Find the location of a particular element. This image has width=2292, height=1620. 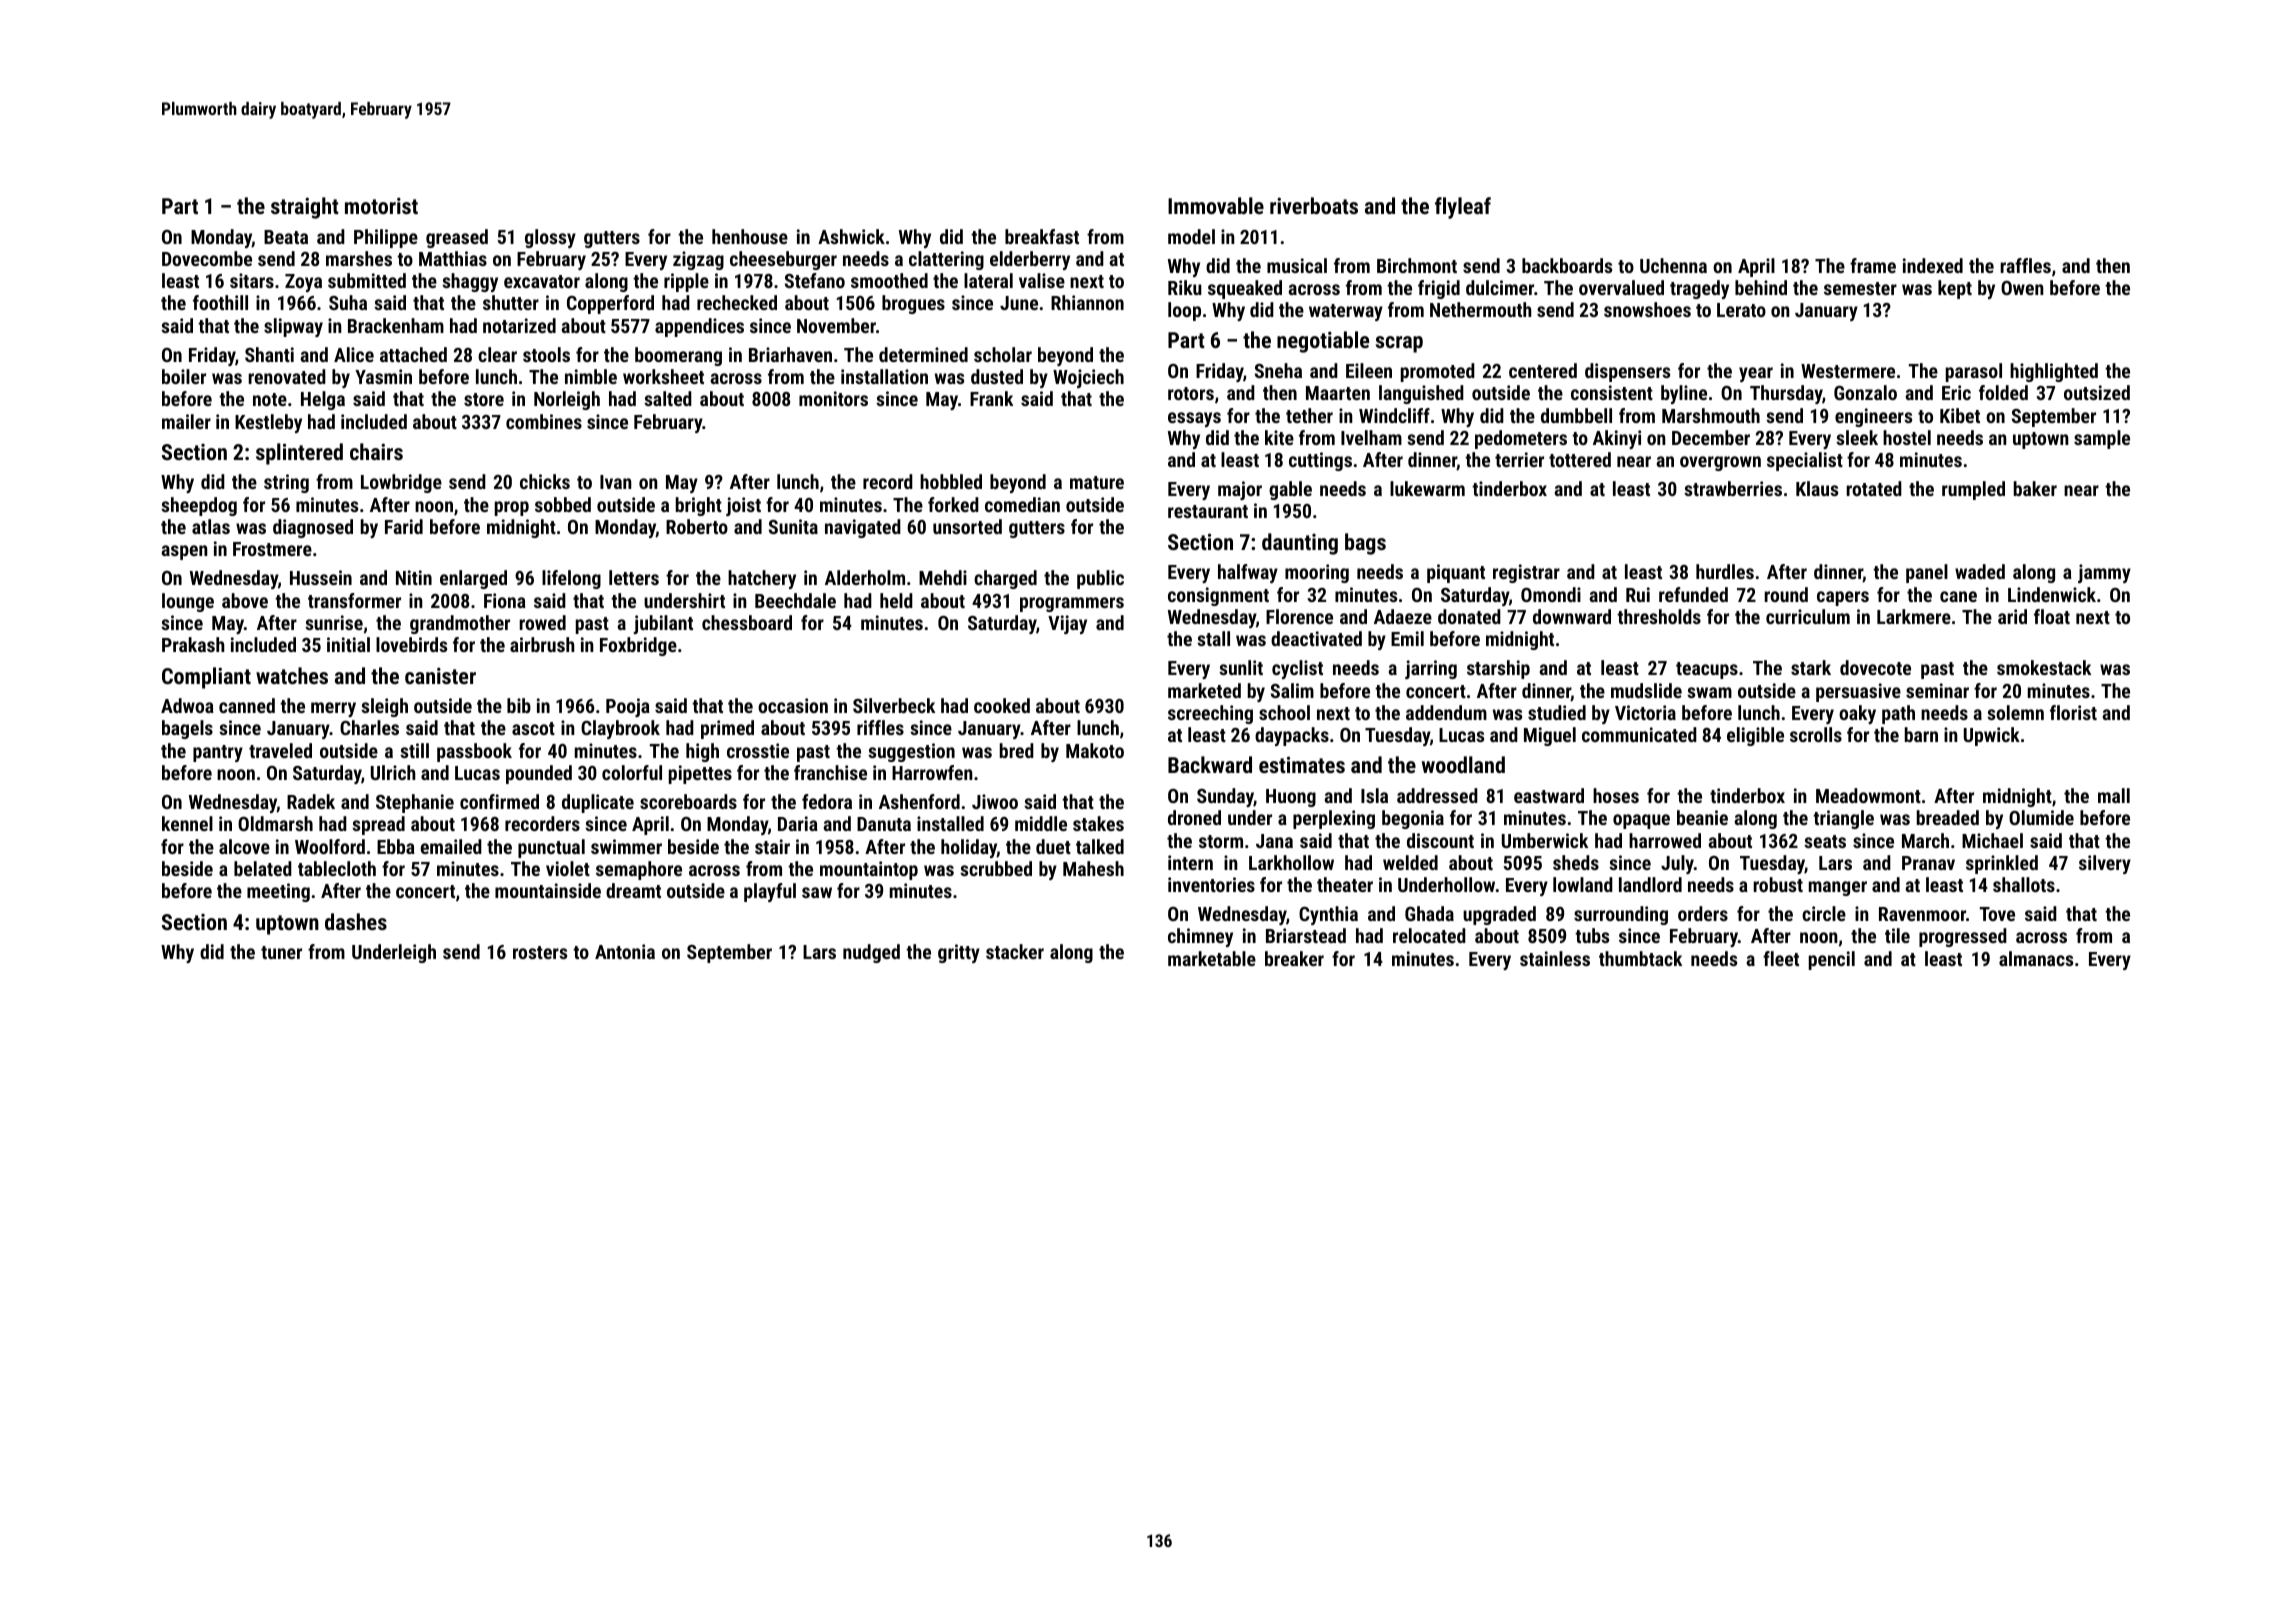

Meadowmont is located at coordinates (1868, 795).
